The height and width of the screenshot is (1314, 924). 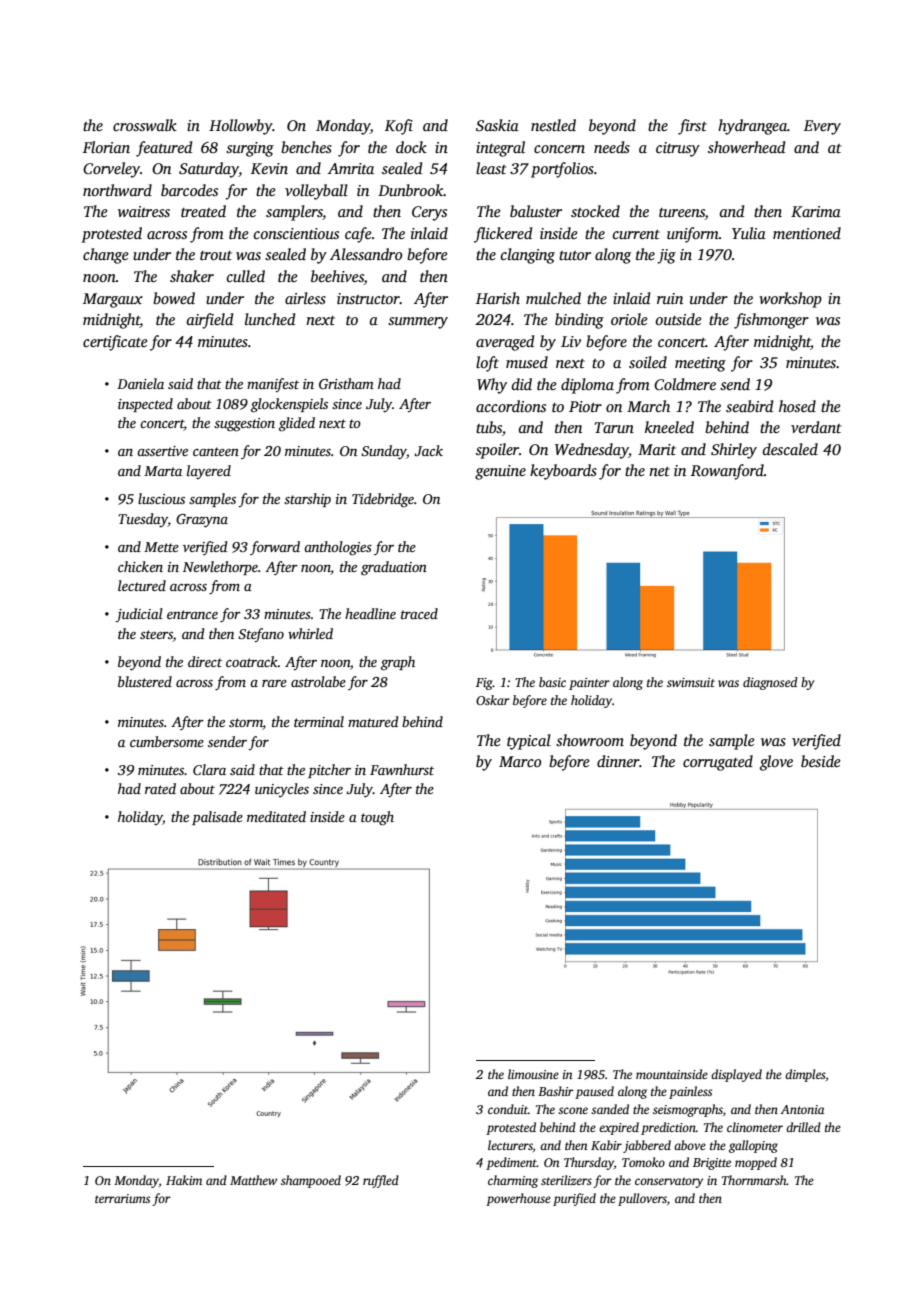 I want to click on painter, so click(x=589, y=684).
